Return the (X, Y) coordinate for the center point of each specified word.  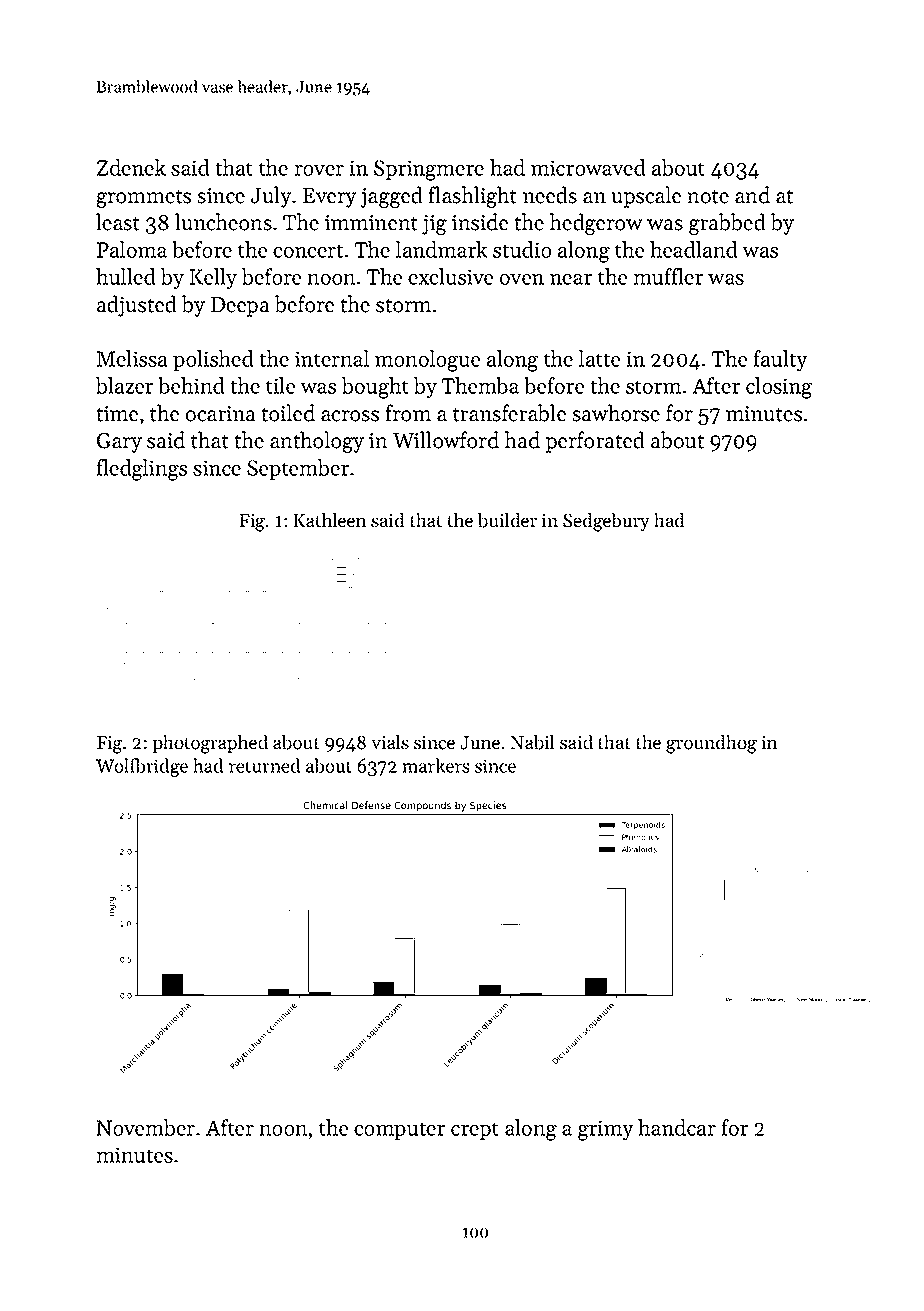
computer (399, 1131)
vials (390, 742)
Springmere (429, 170)
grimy (606, 1130)
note (708, 197)
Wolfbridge (142, 767)
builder (507, 520)
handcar (677, 1127)
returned (264, 765)
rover (319, 170)
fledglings (142, 470)
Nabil (532, 742)
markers (436, 765)
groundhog (711, 744)
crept (475, 1131)
